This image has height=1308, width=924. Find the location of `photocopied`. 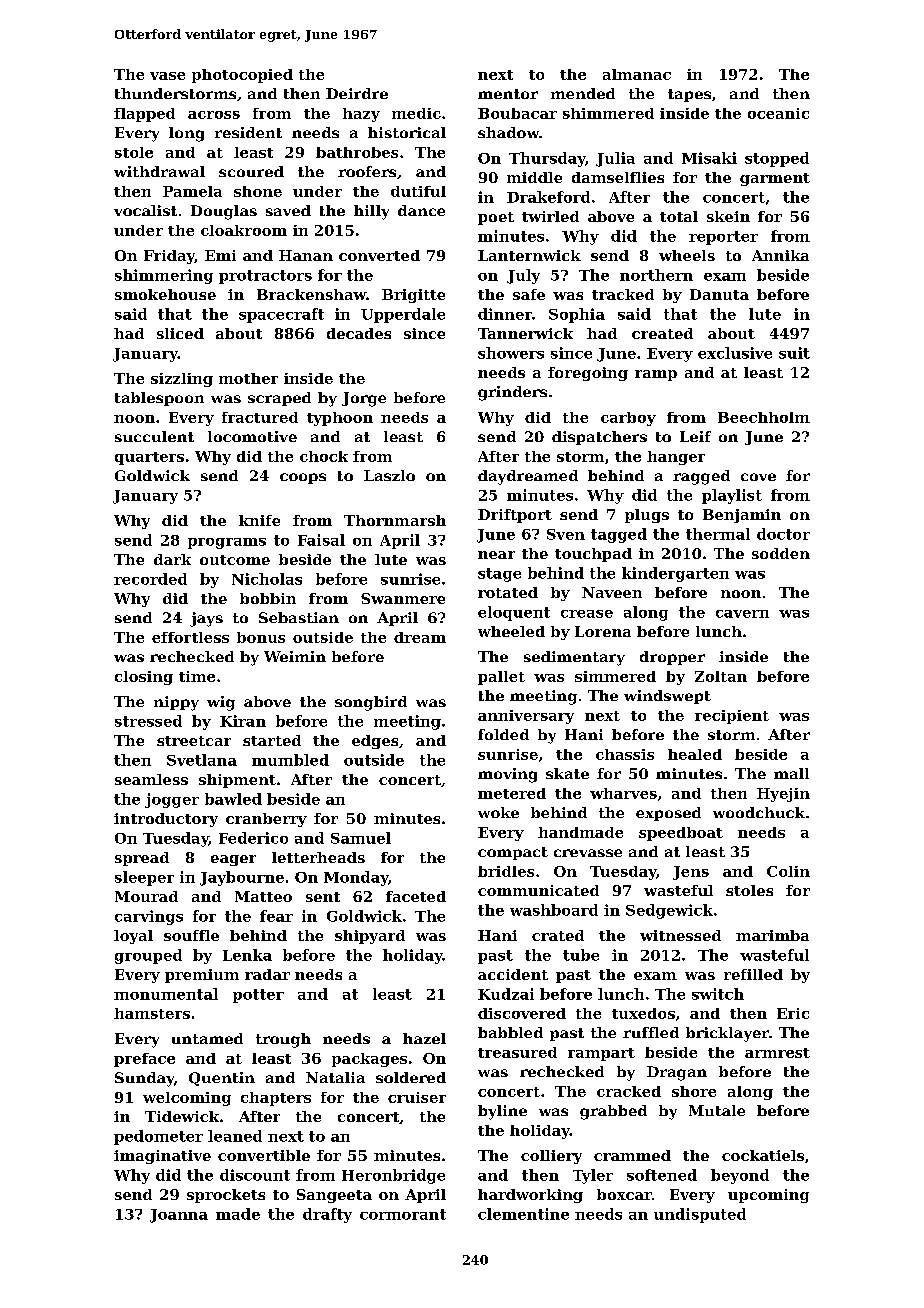

photocopied is located at coordinates (242, 76).
